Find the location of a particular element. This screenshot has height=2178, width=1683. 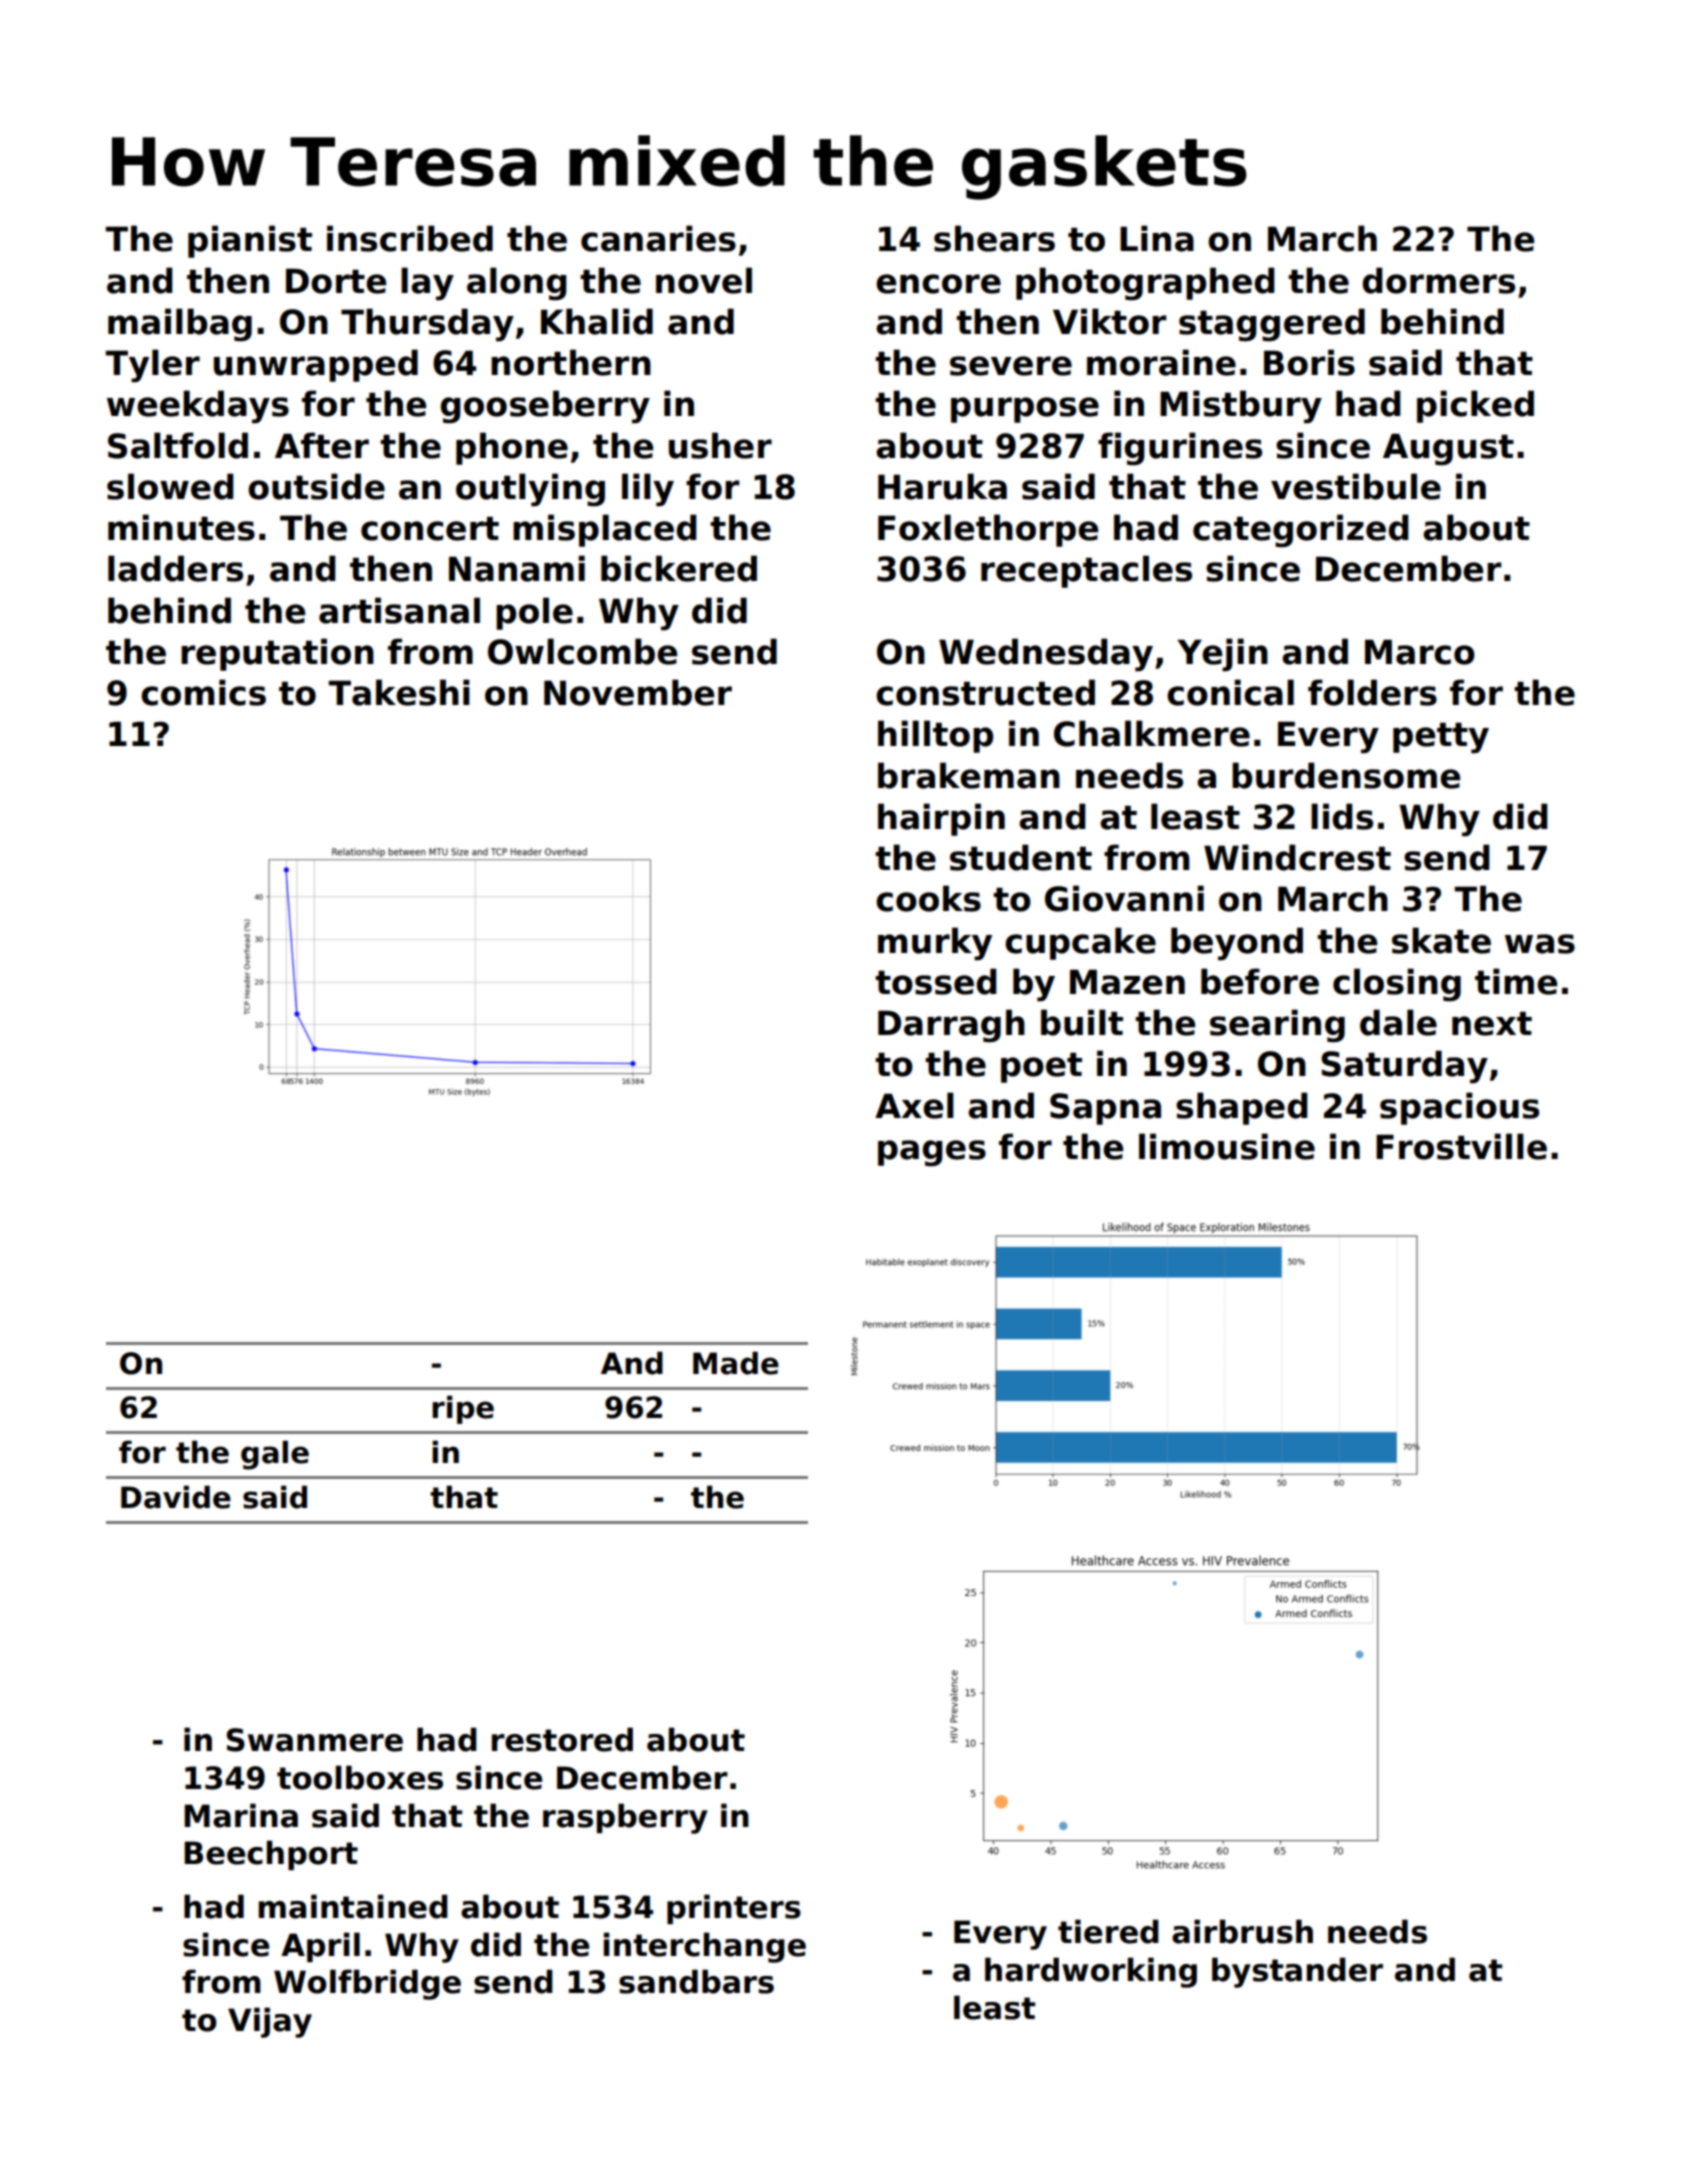

bystander is located at coordinates (1297, 1972).
